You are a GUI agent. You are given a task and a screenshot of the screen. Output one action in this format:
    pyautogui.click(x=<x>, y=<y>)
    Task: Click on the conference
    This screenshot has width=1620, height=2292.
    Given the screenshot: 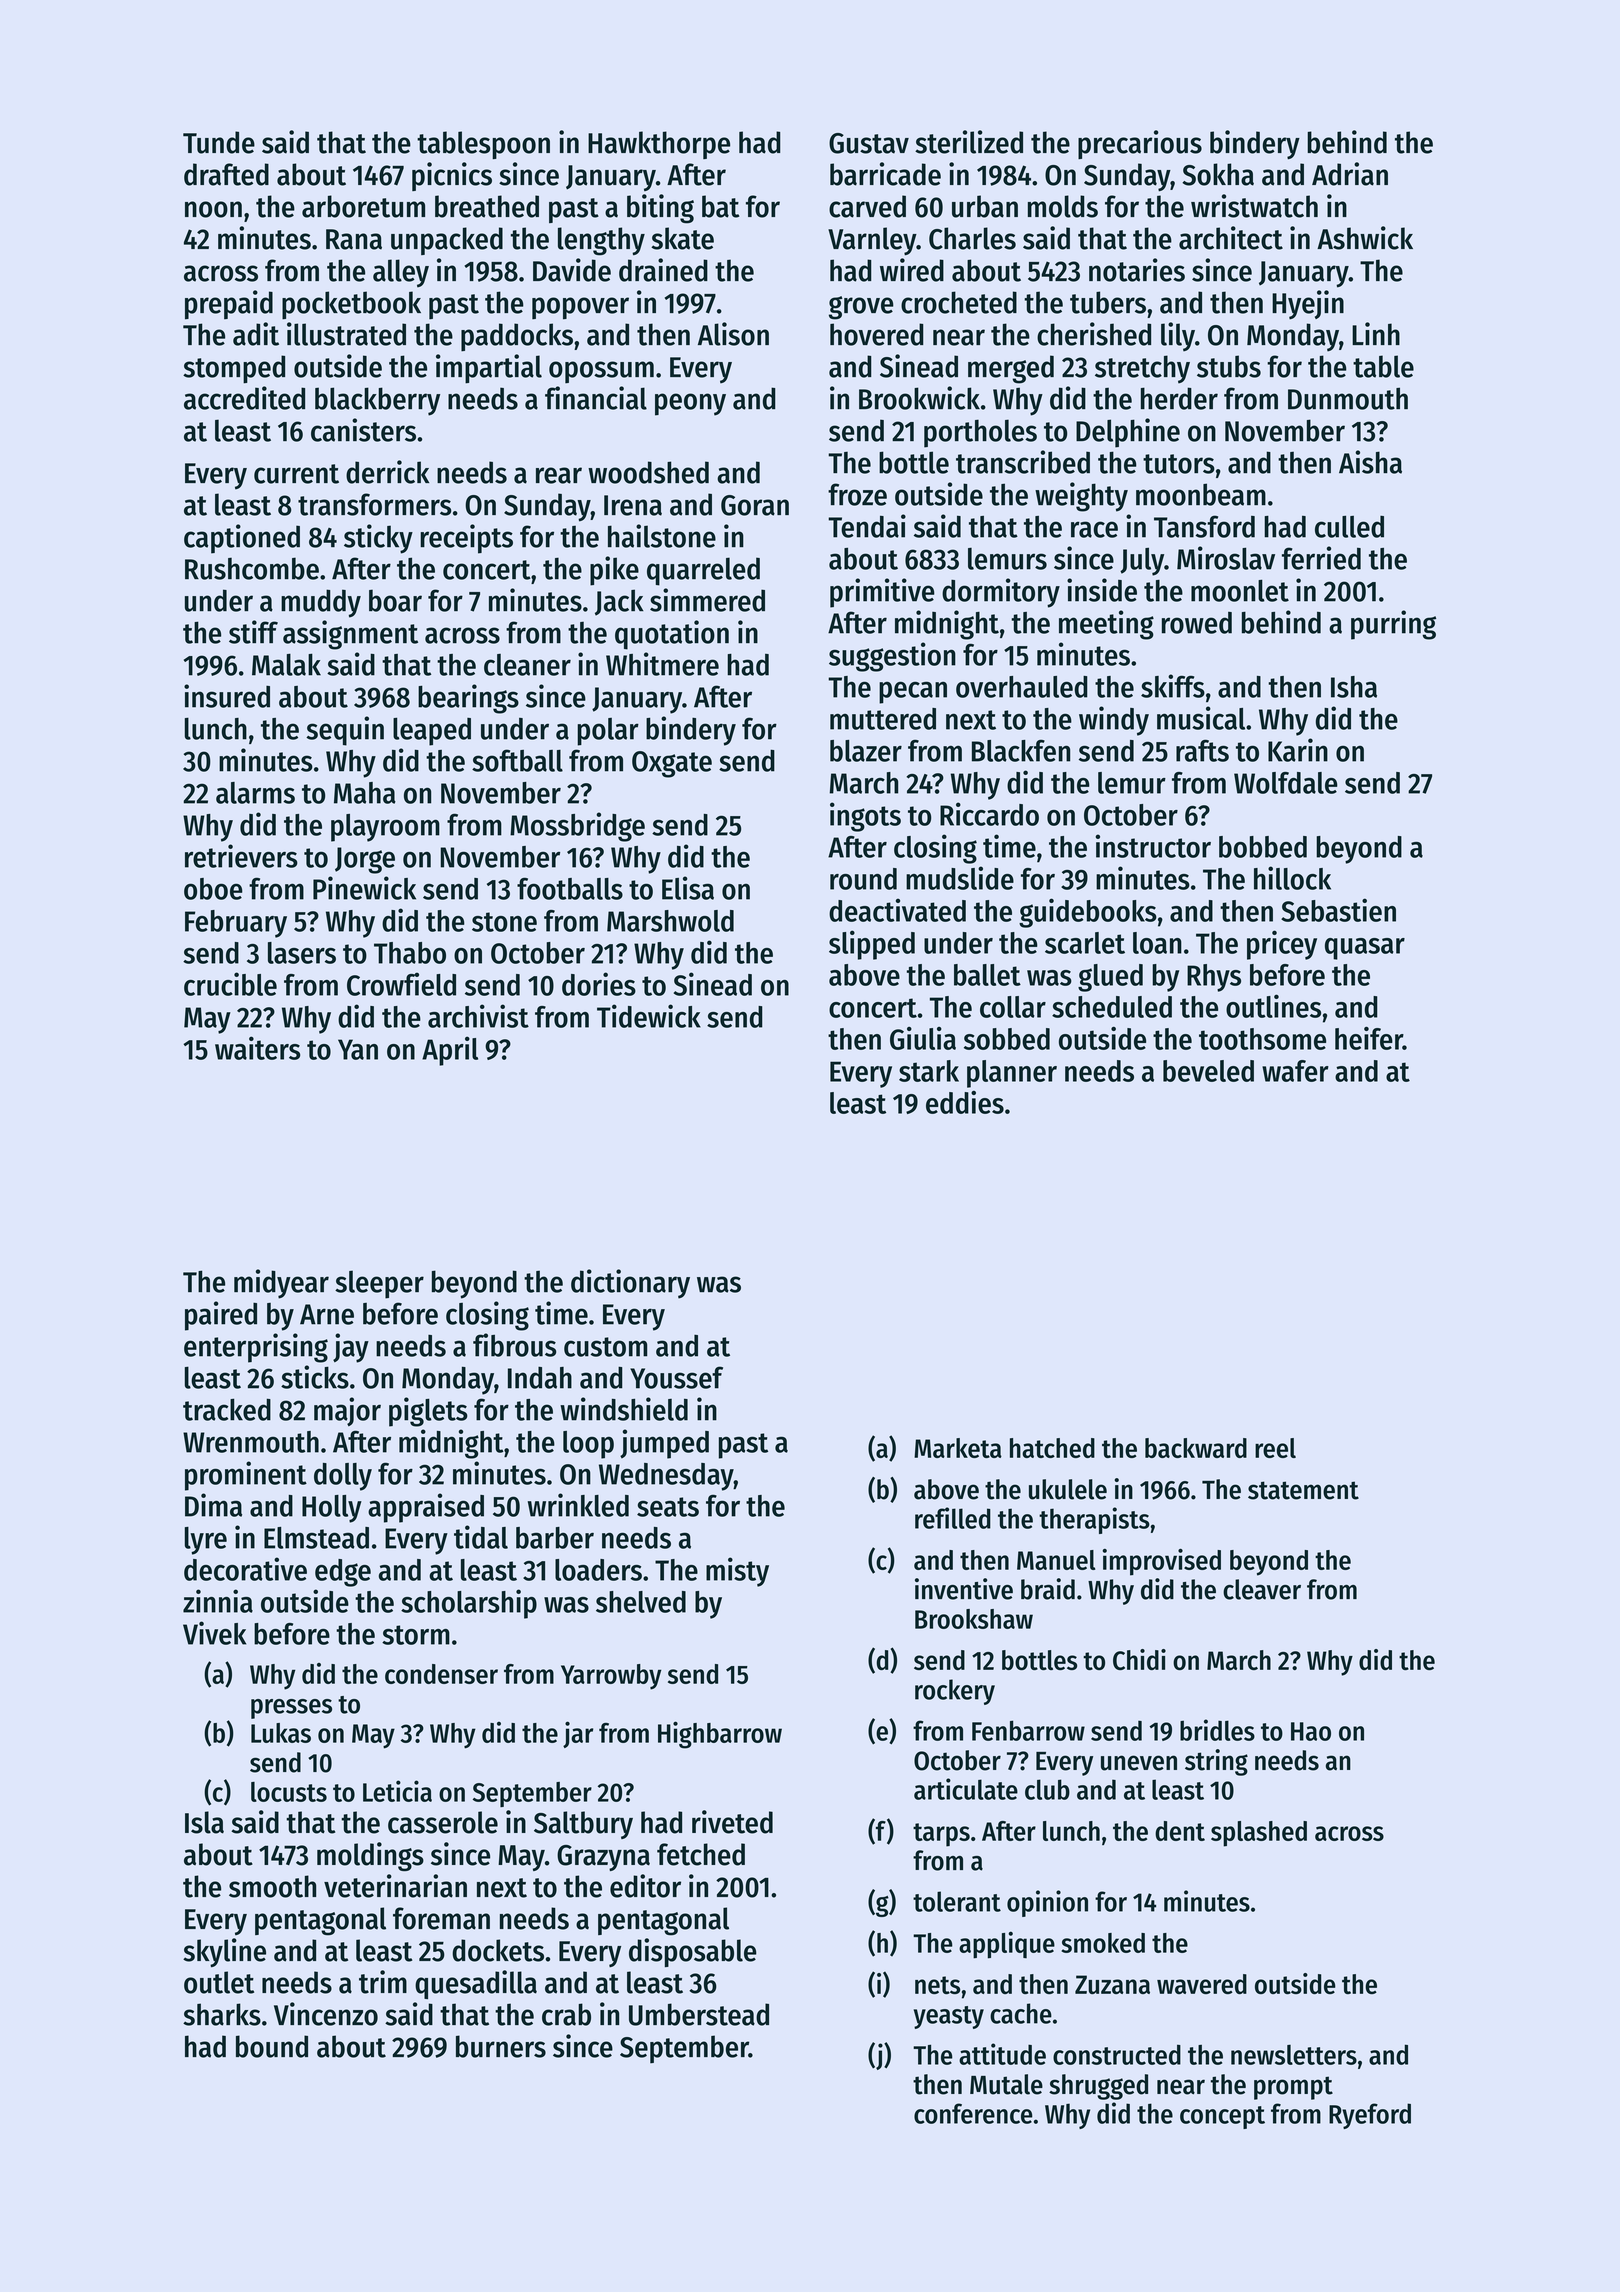 What is the action you would take?
    pyautogui.click(x=973, y=2113)
